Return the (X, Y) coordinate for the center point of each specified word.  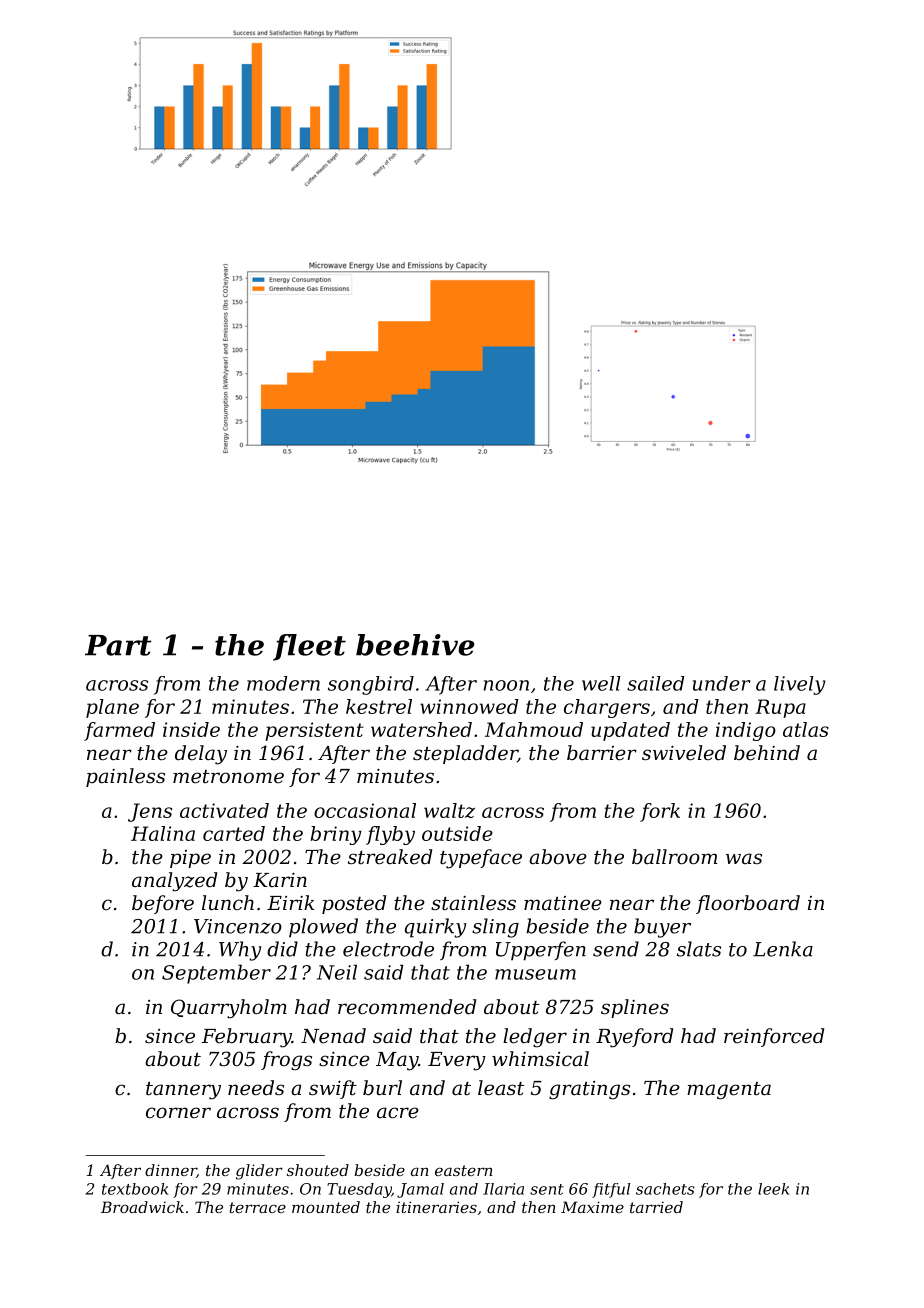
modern (283, 683)
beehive (415, 645)
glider (259, 1172)
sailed (655, 683)
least (501, 1088)
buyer (662, 928)
